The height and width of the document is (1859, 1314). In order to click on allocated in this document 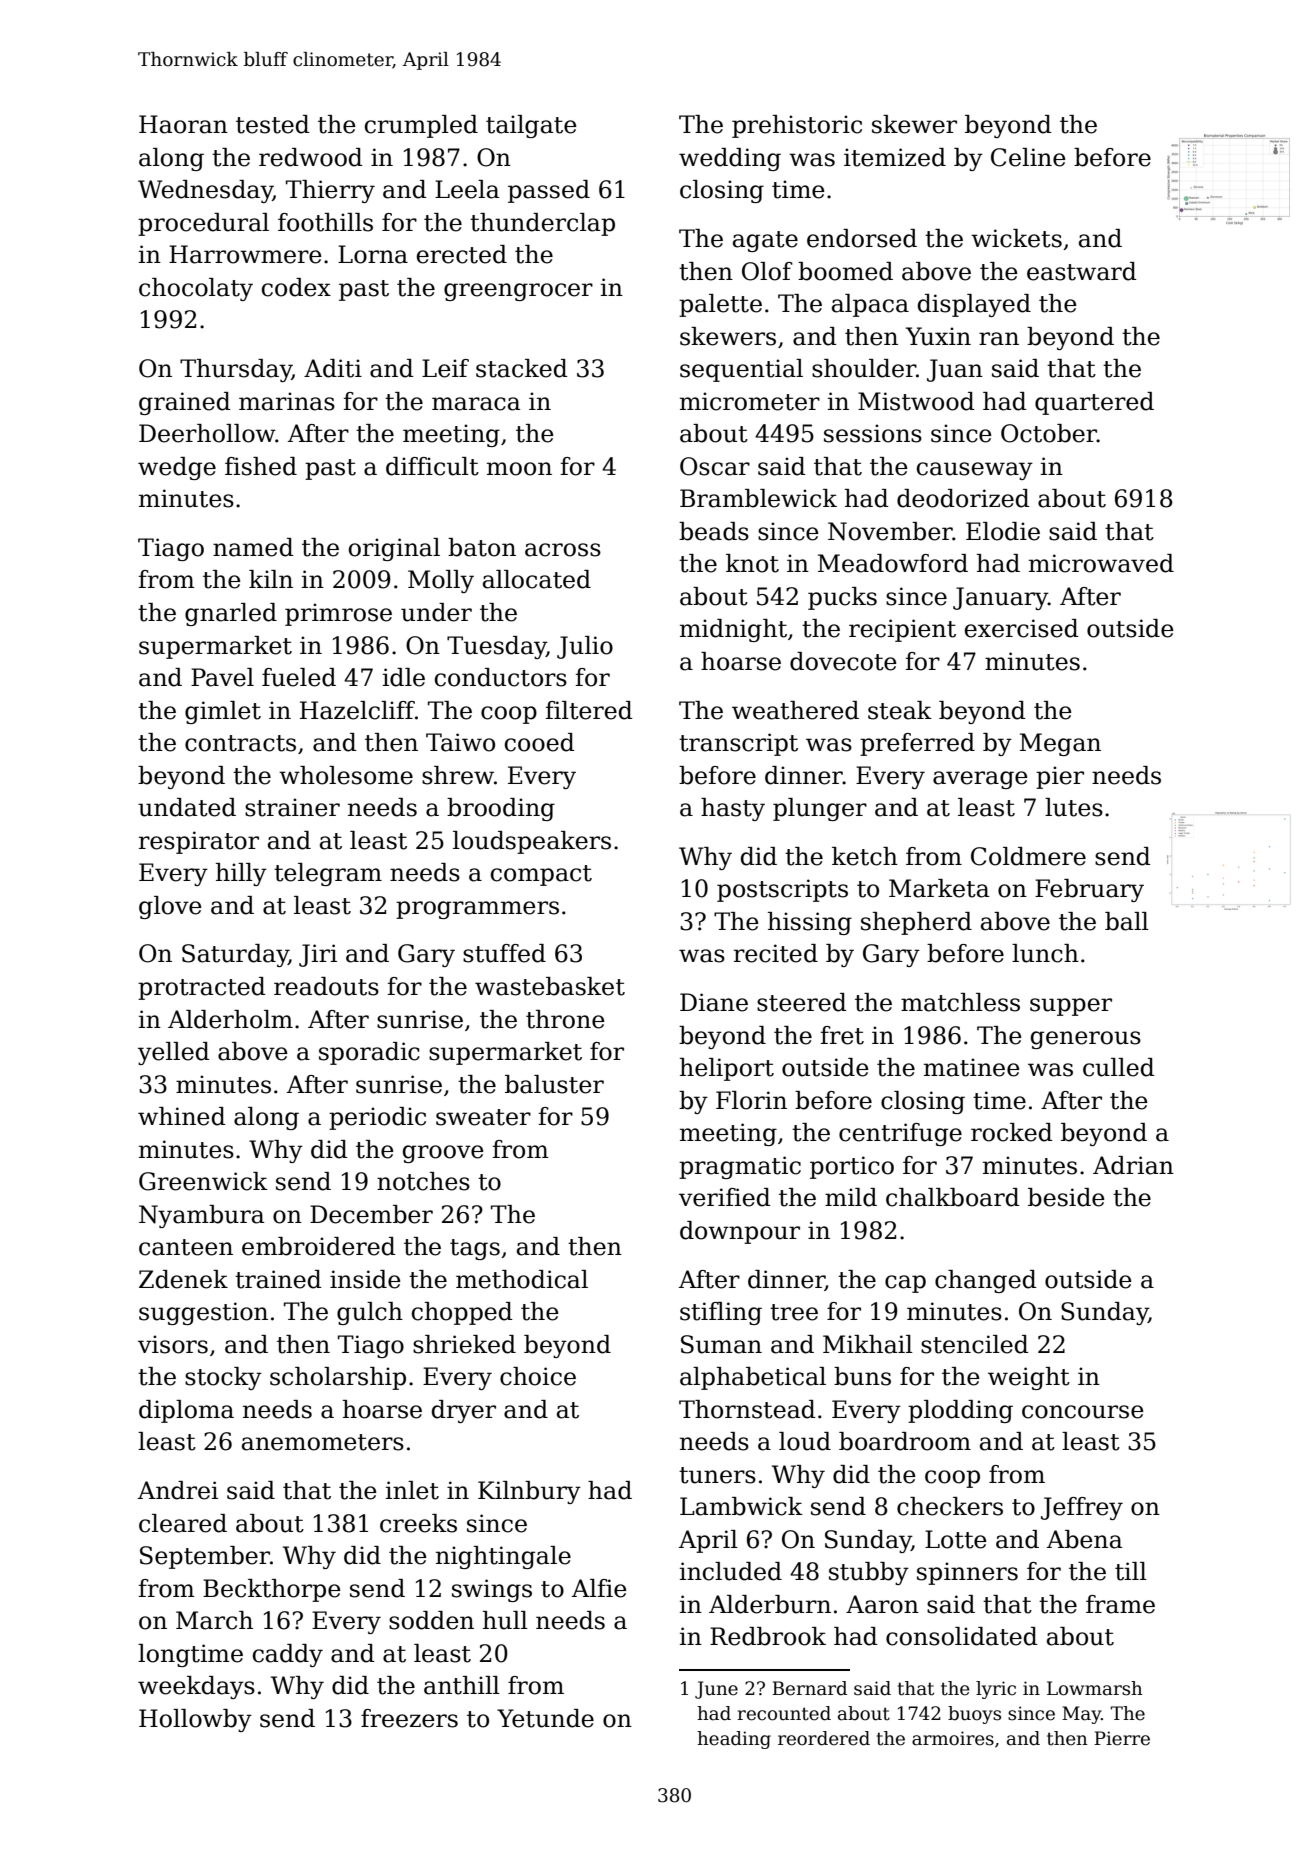, I will do `click(537, 579)`.
